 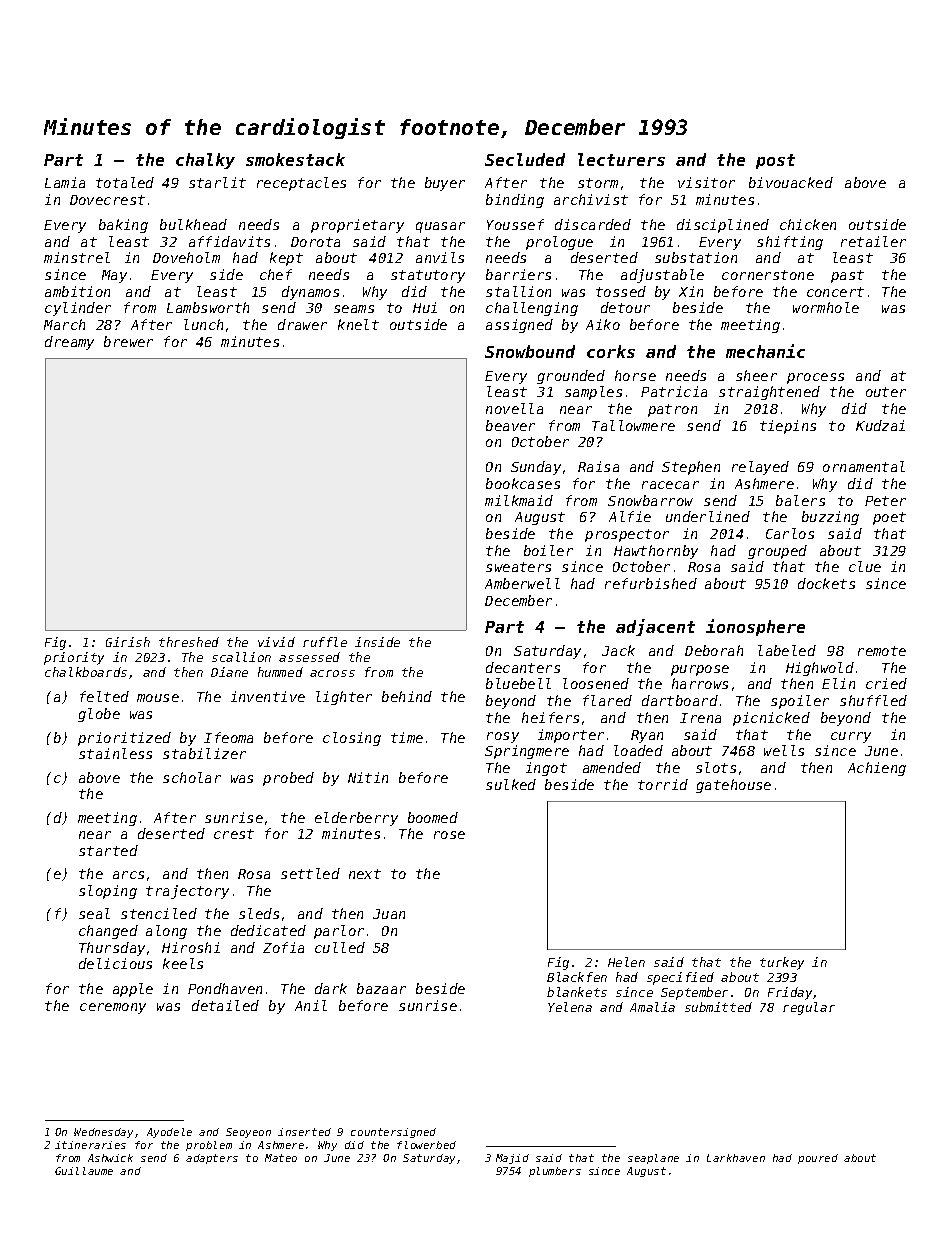 What do you see at coordinates (212, 1159) in the image?
I see `adapters` at bounding box center [212, 1159].
